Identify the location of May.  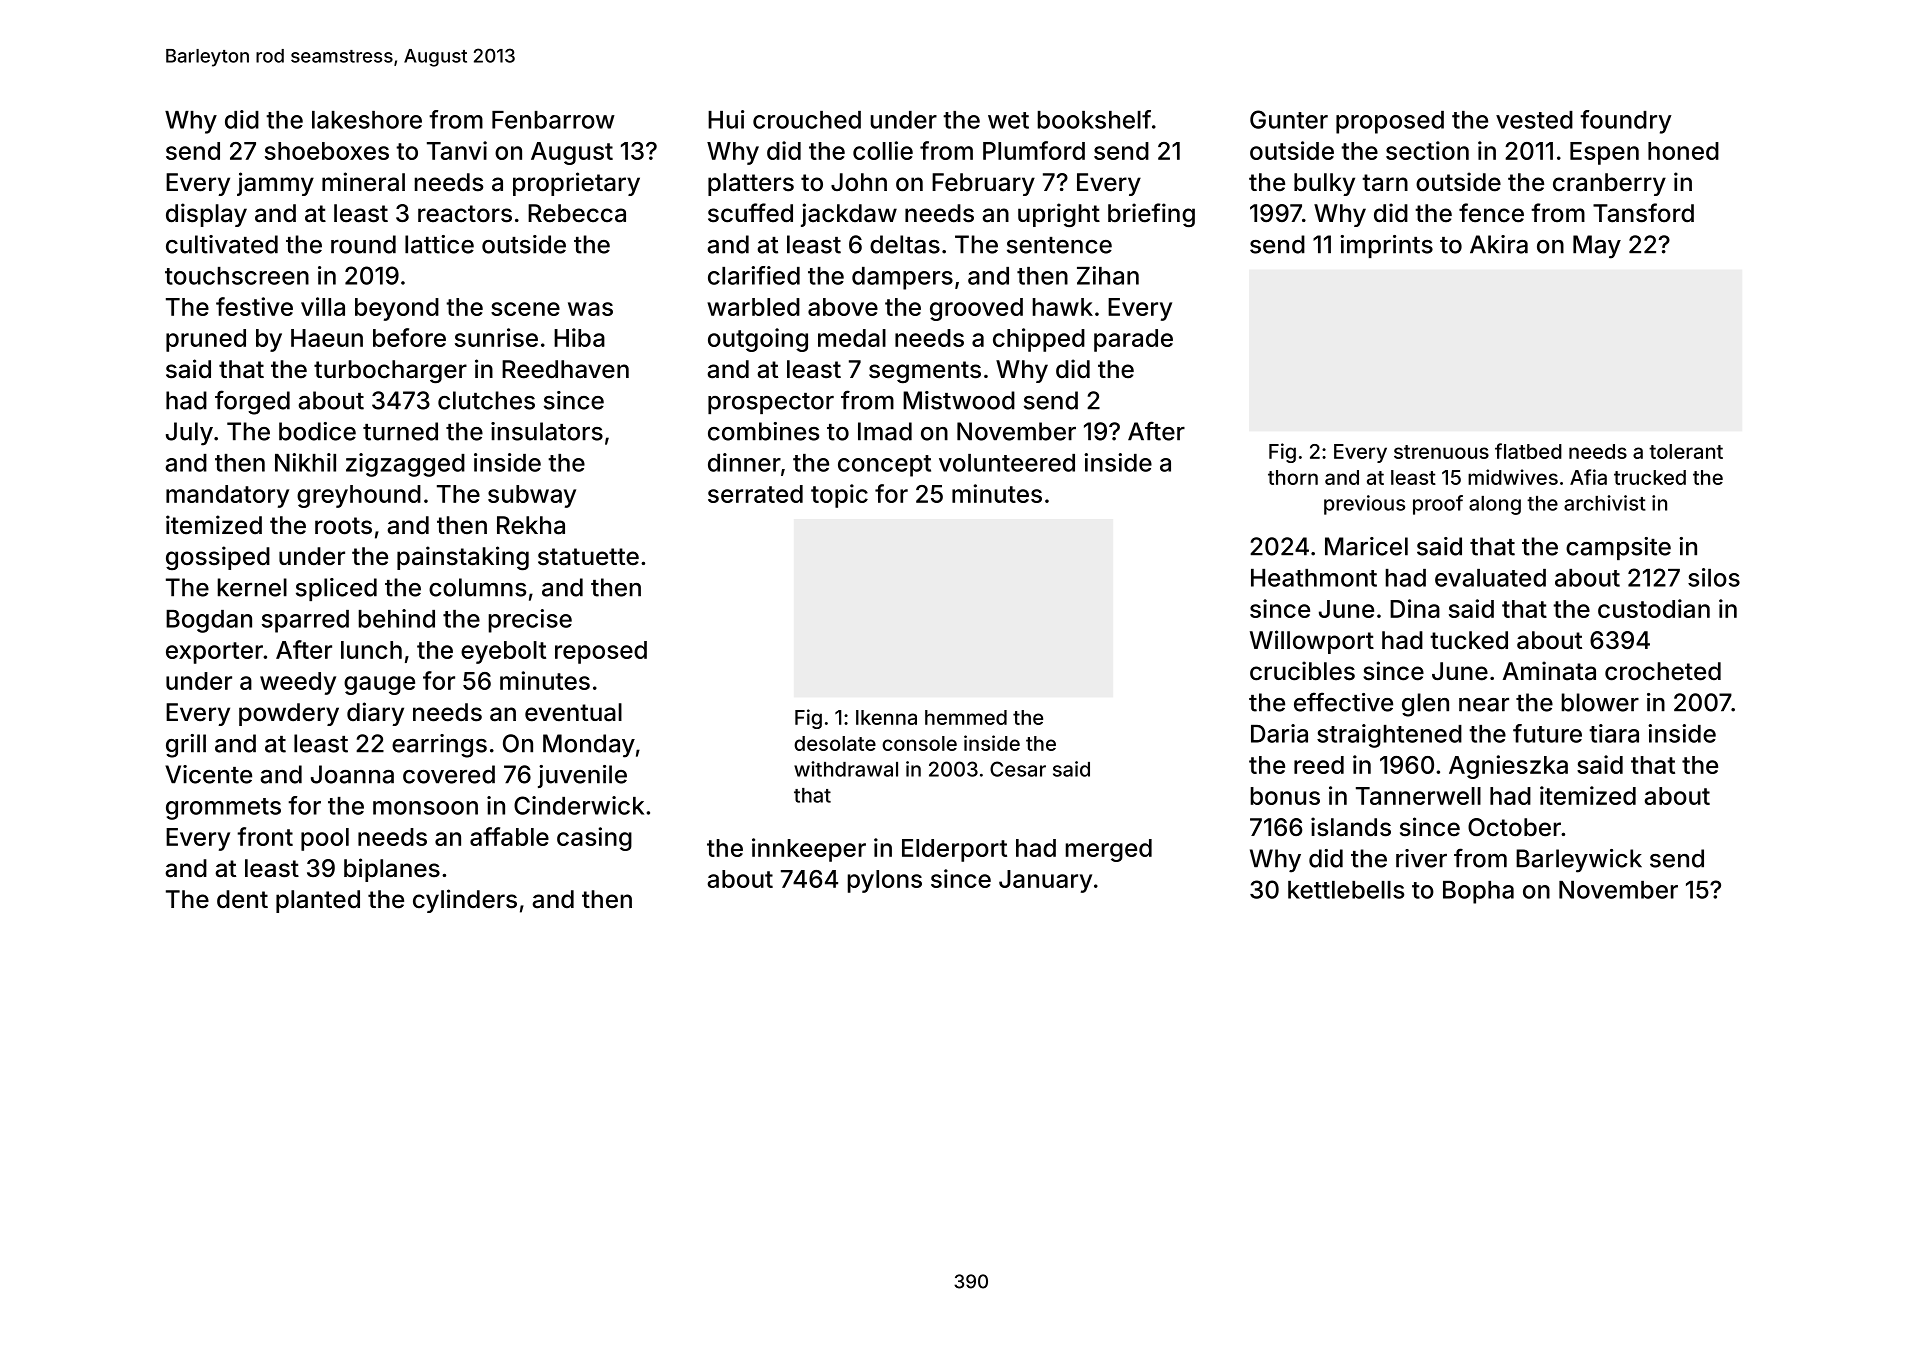
(1597, 247).
